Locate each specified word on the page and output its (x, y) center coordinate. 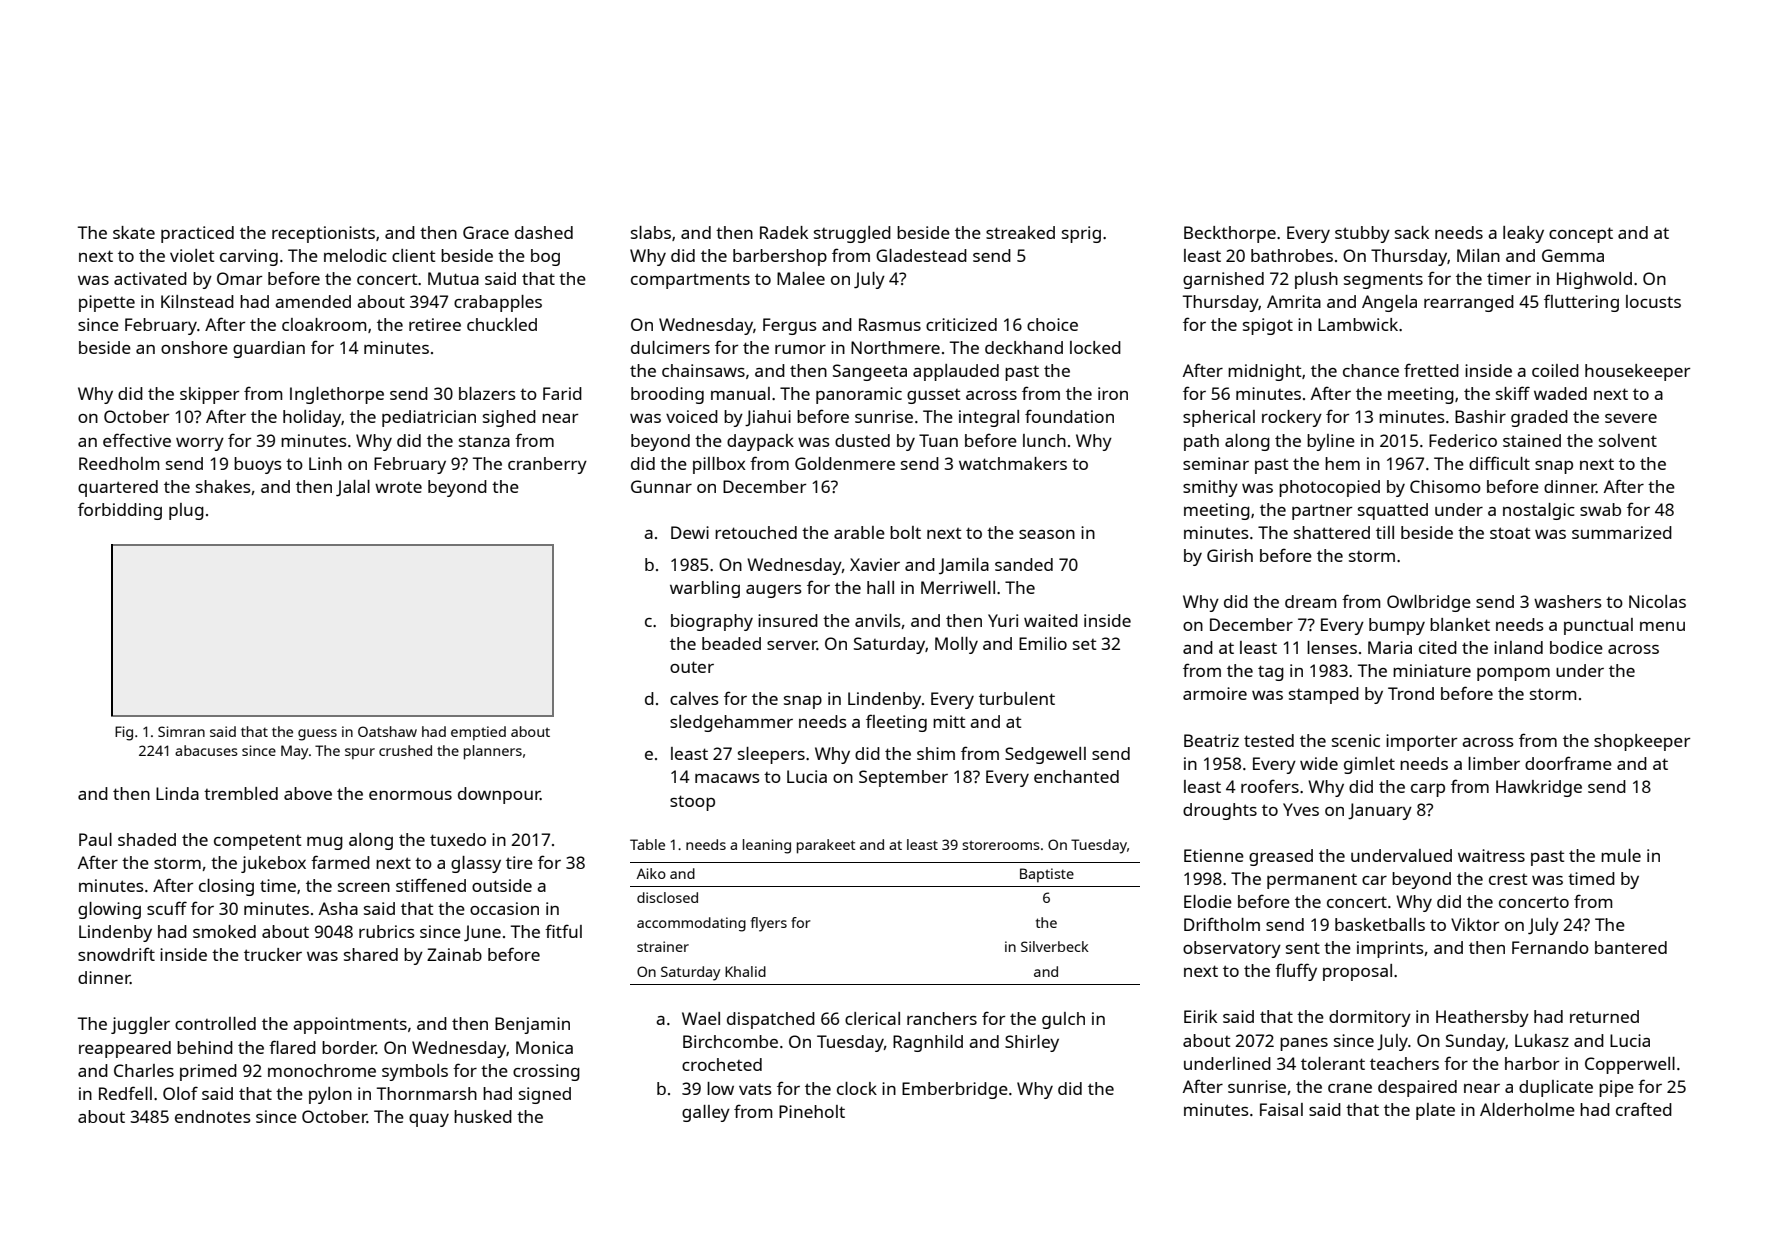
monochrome (322, 1070)
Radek (784, 232)
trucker (273, 954)
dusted (862, 440)
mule (1621, 855)
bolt (905, 532)
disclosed (667, 897)
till (1385, 532)
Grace (486, 232)
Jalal (353, 488)
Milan (1478, 255)
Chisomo (1445, 486)
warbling (705, 589)
